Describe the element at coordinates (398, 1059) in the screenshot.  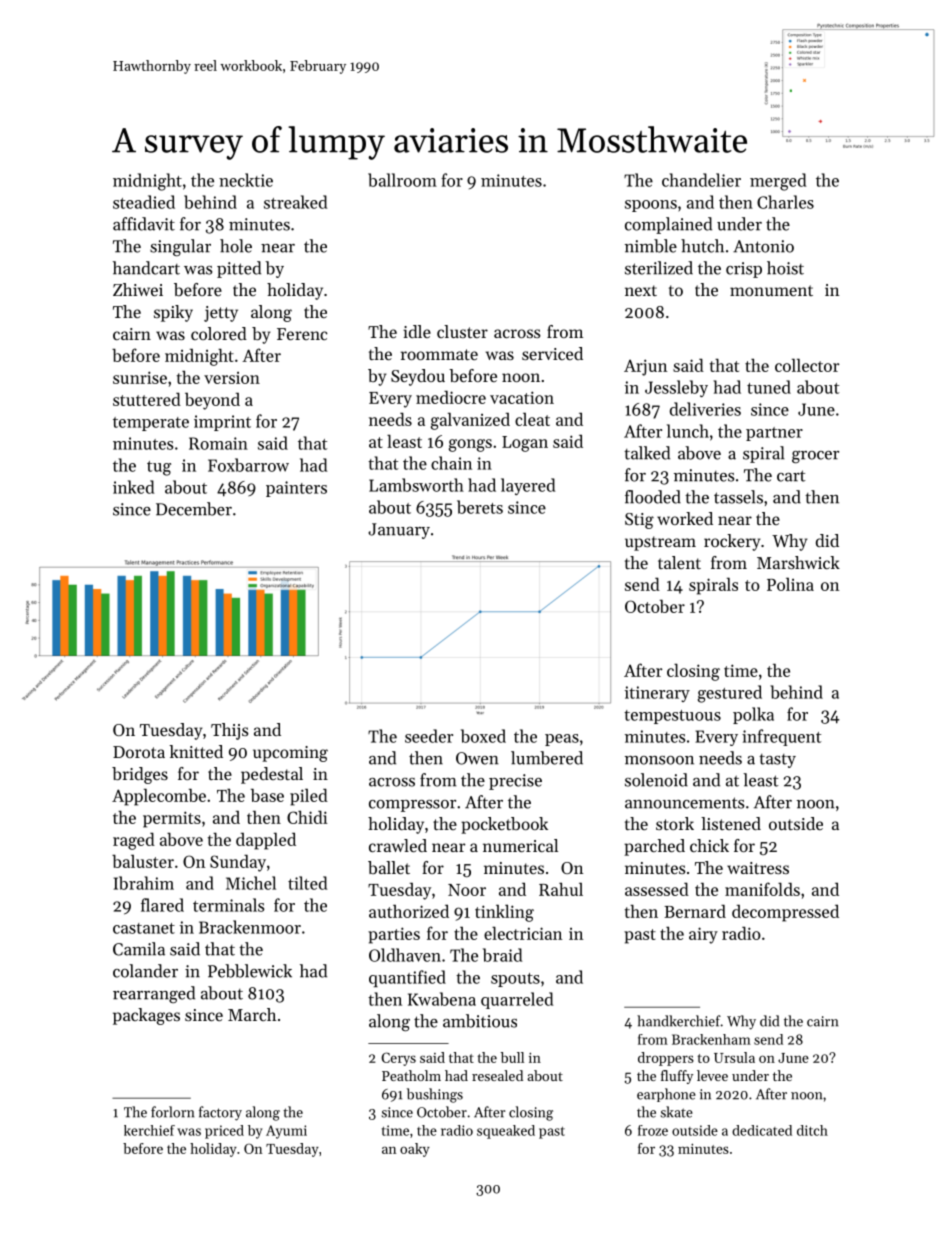
I see `Cerys` at that location.
